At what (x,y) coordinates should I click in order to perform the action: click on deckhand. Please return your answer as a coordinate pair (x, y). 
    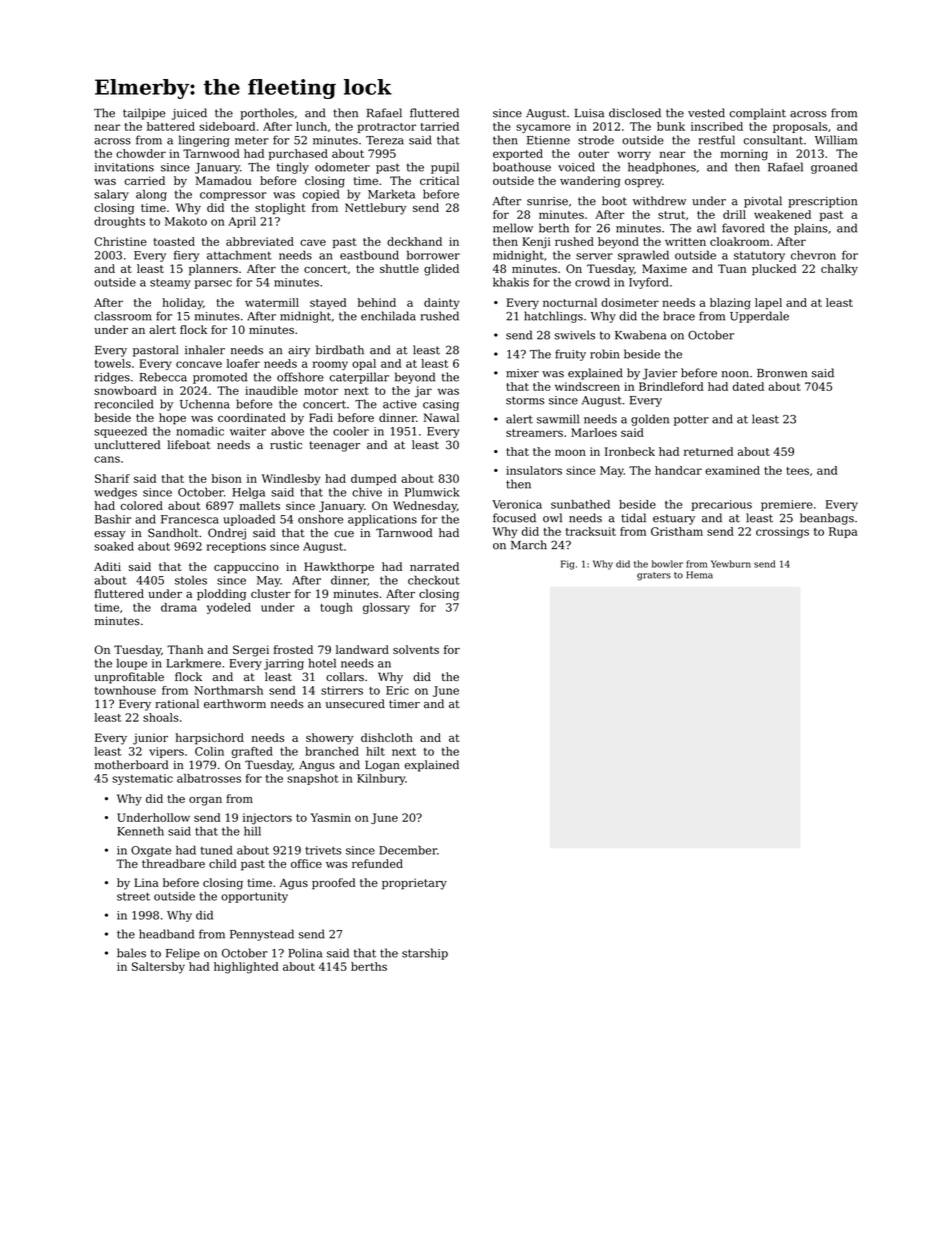
    Looking at the image, I should click on (414, 241).
